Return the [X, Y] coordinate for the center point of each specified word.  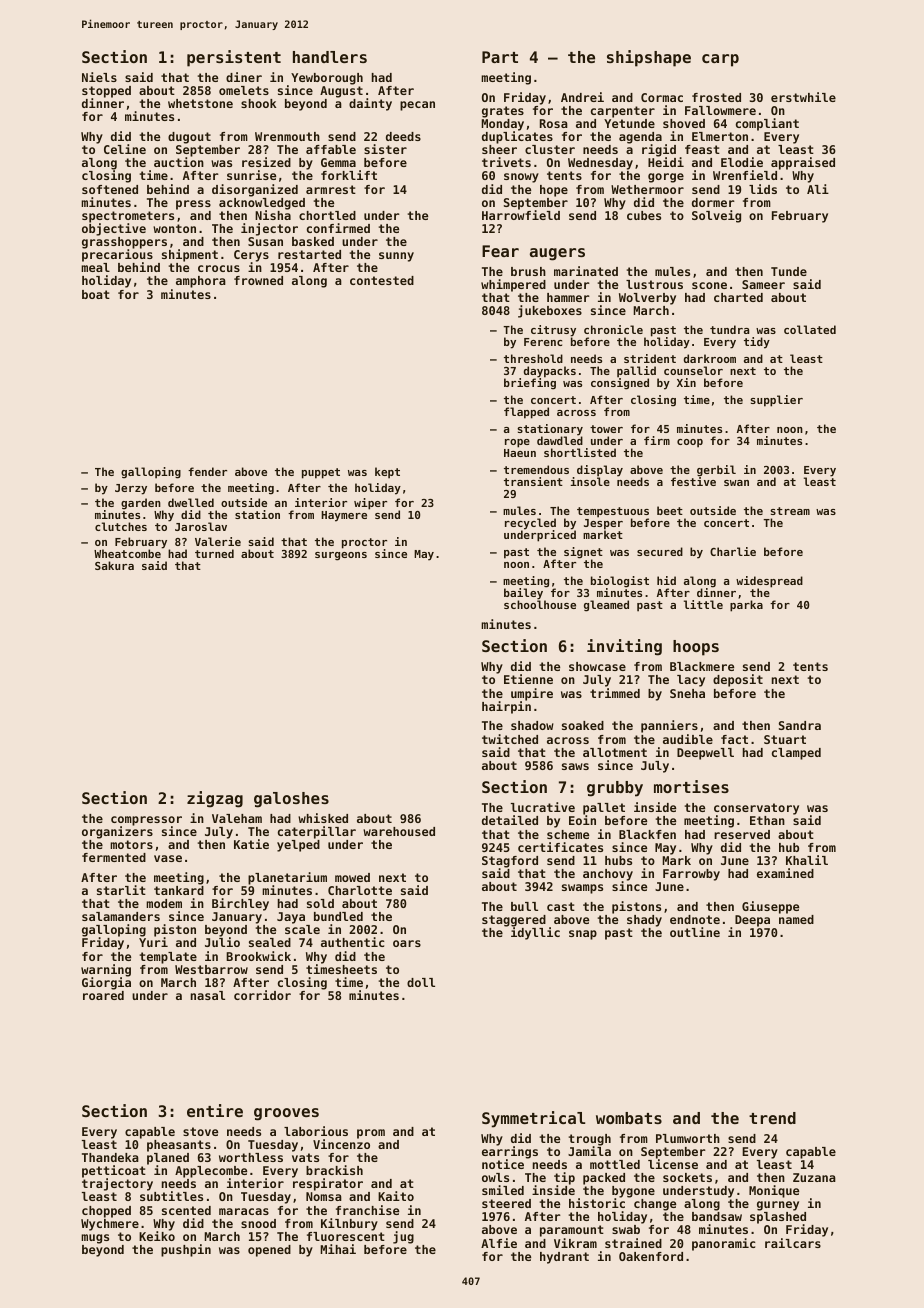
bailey [523, 594]
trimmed [615, 693]
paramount [572, 1231]
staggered [514, 921]
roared [103, 995]
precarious [117, 256]
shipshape [649, 58]
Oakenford [651, 1256]
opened [269, 1251]
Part [500, 57]
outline [695, 932]
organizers [117, 832]
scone [709, 285]
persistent [234, 58]
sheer [499, 149]
